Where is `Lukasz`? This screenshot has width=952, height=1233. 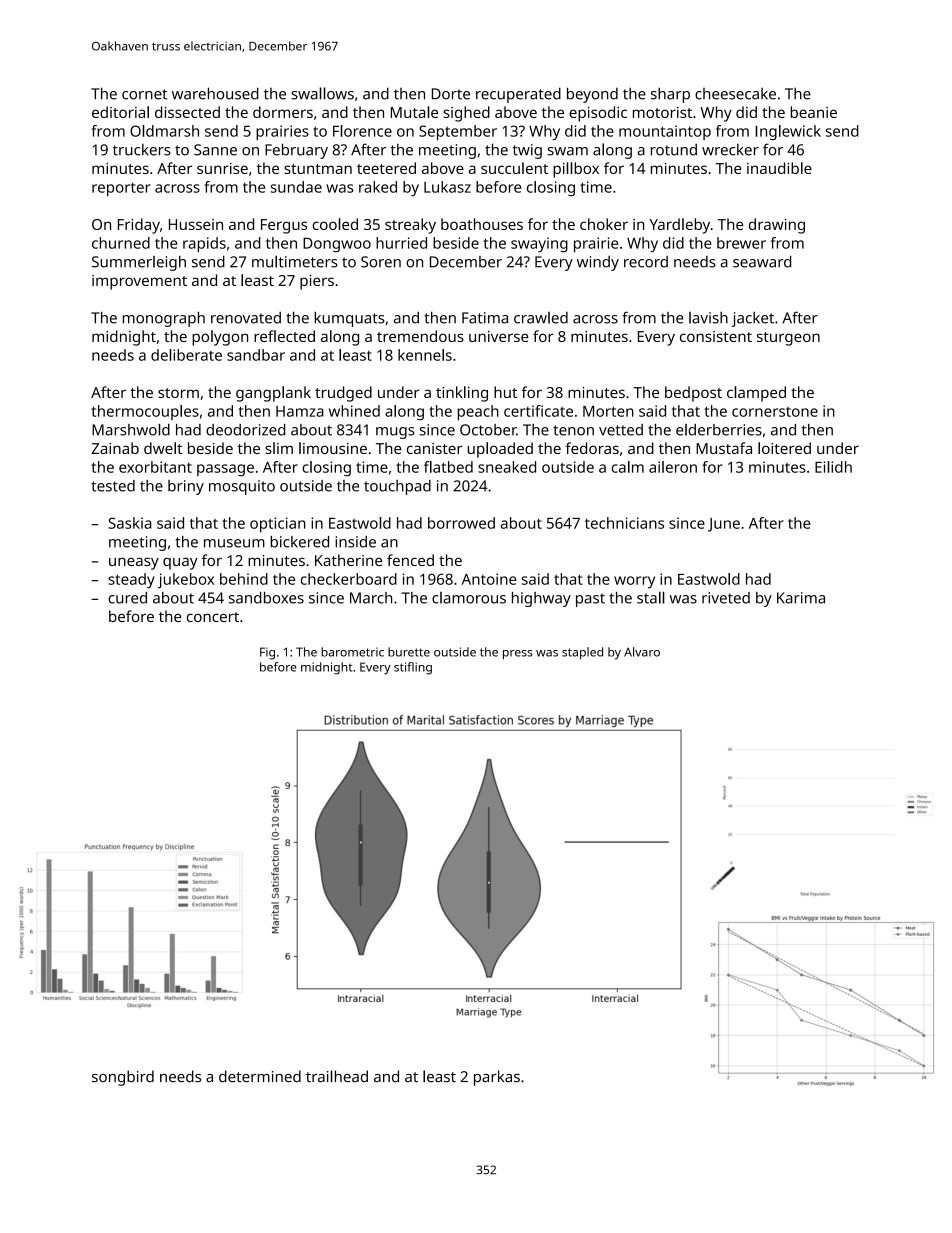 Lukasz is located at coordinates (447, 187).
